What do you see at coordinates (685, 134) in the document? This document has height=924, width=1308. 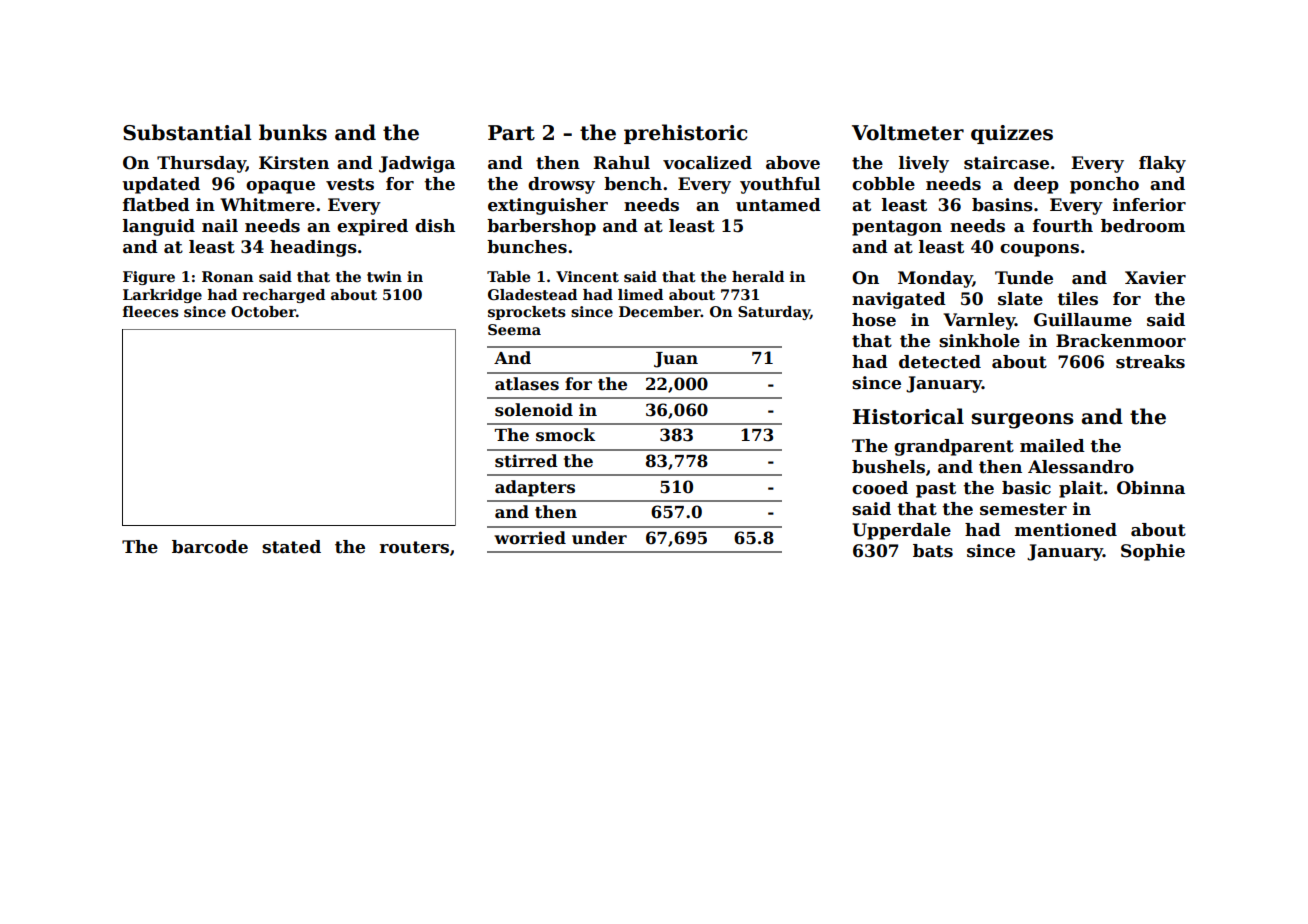 I see `prehistoric` at bounding box center [685, 134].
